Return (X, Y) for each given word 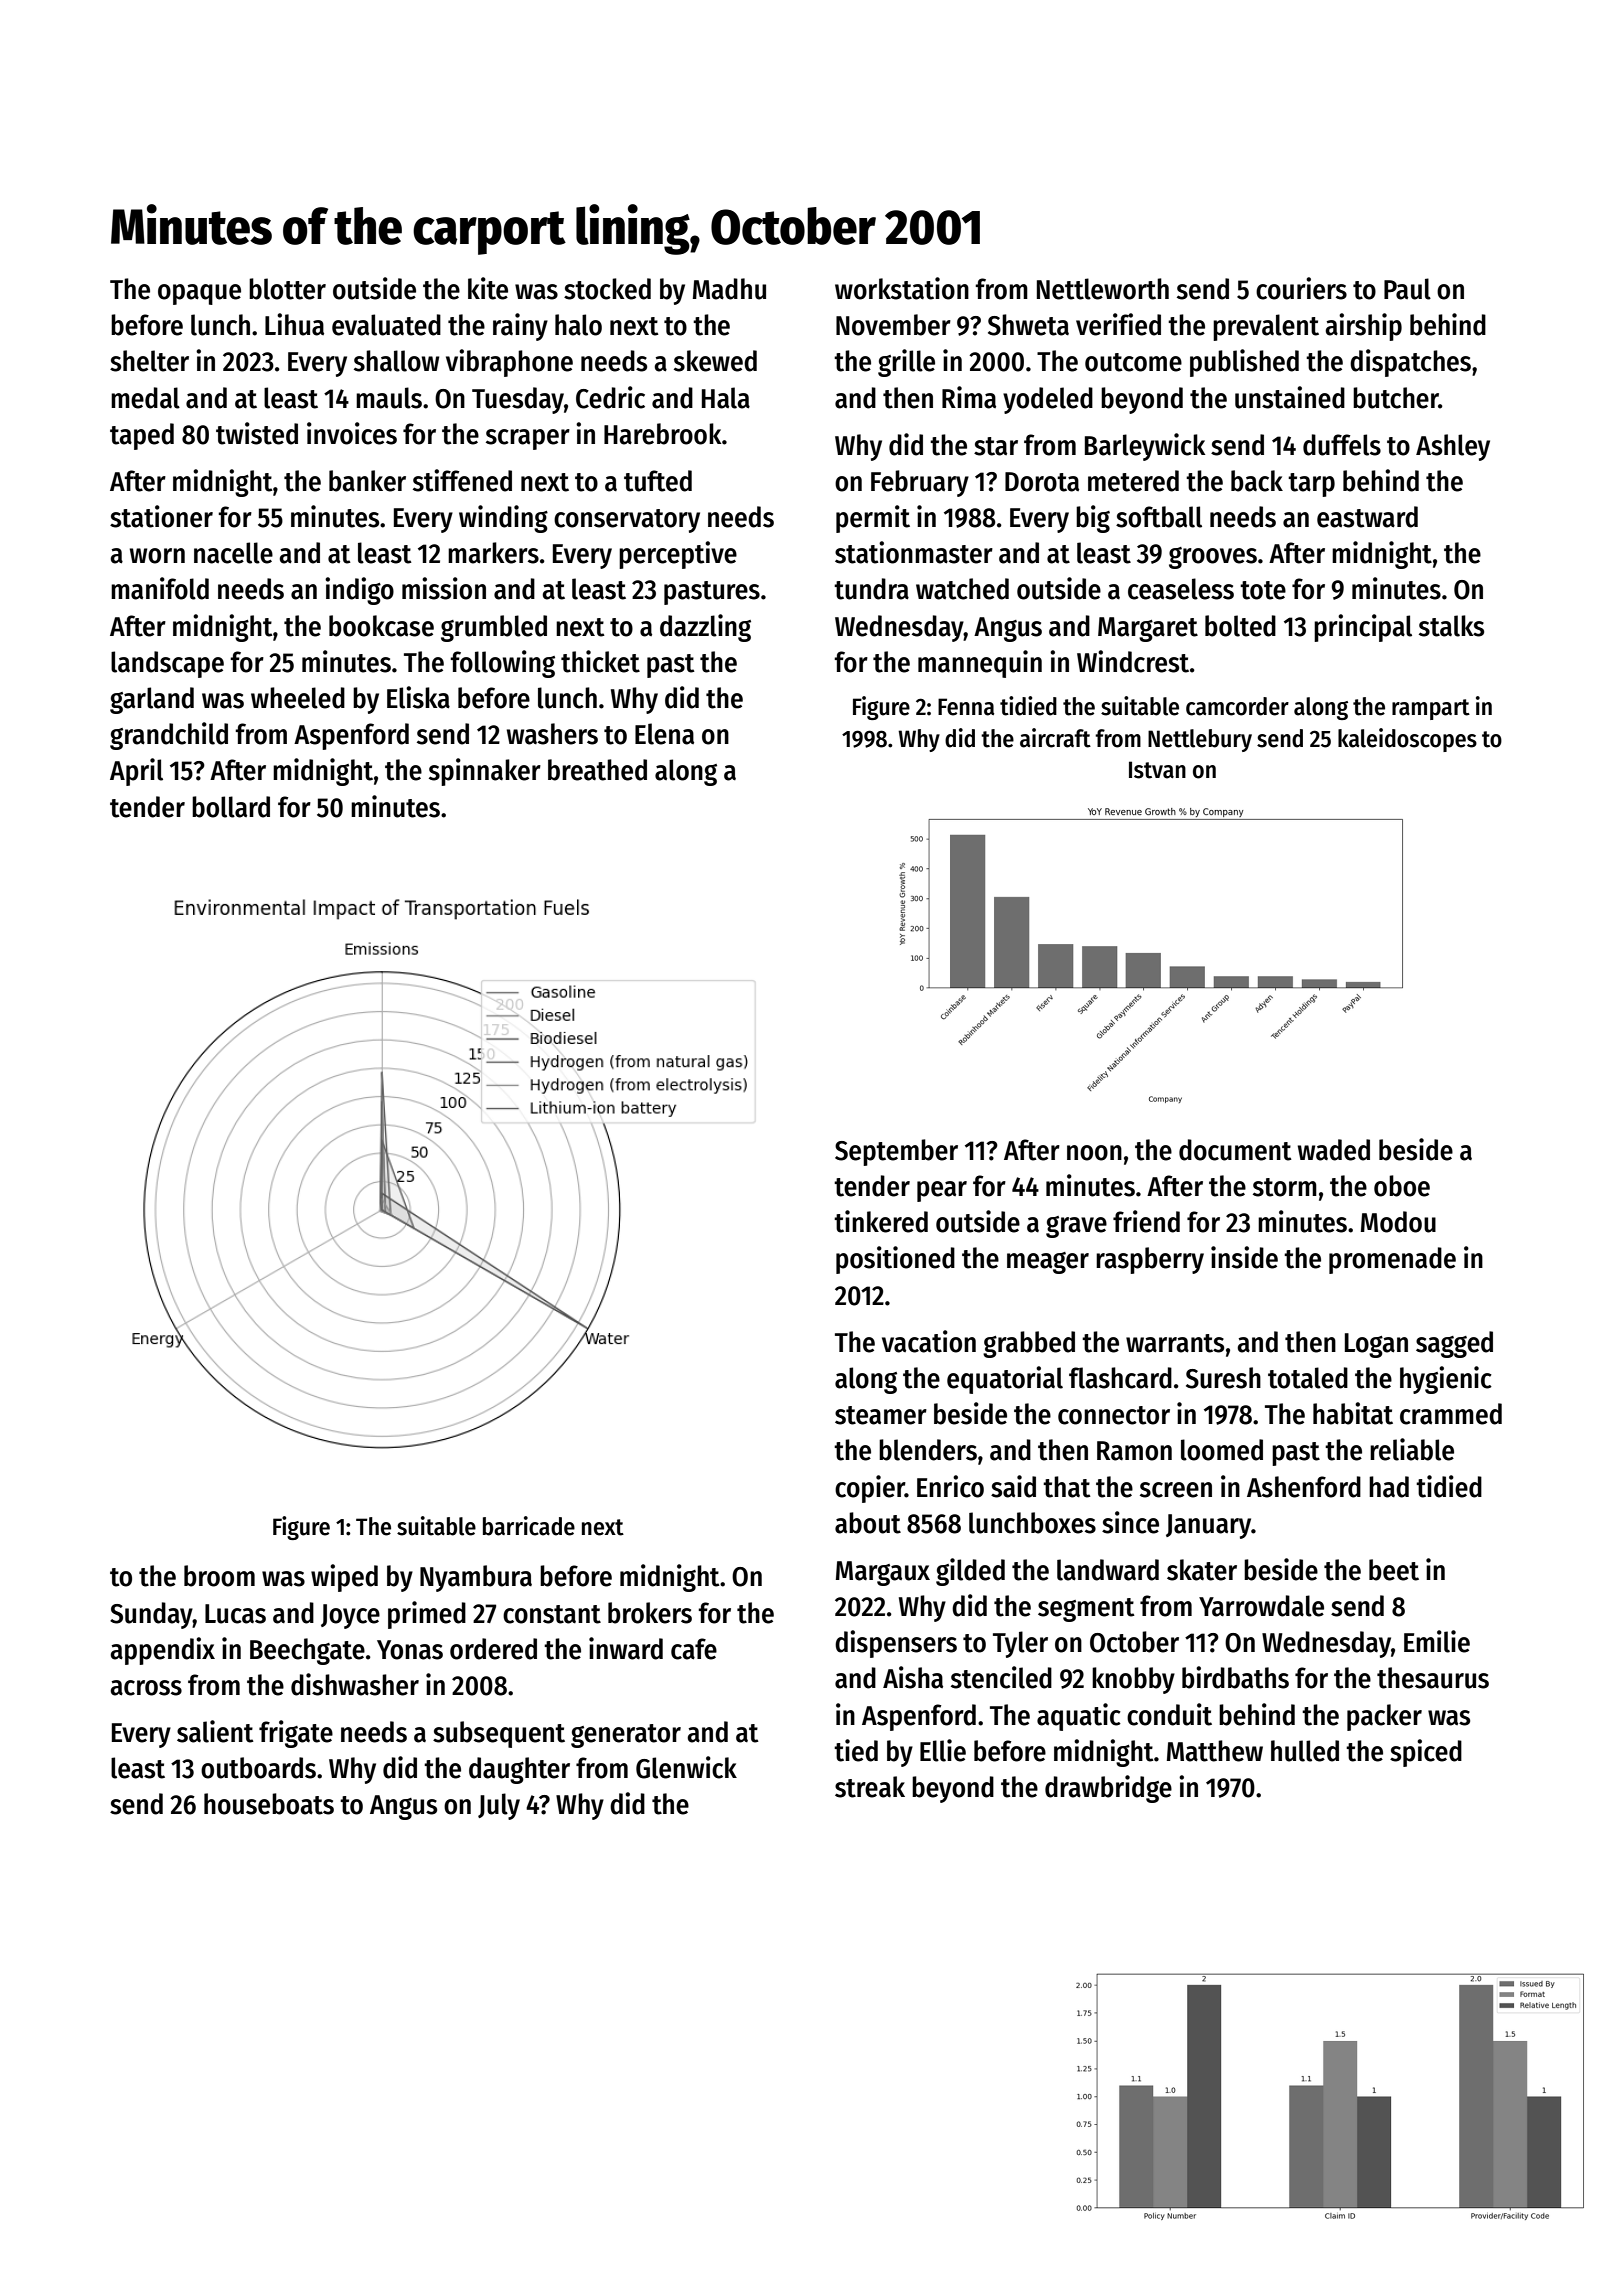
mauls (389, 398)
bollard (231, 807)
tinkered (881, 1221)
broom (219, 1576)
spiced (1426, 1753)
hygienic (1446, 1380)
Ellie (943, 1750)
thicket (600, 661)
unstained (1290, 397)
